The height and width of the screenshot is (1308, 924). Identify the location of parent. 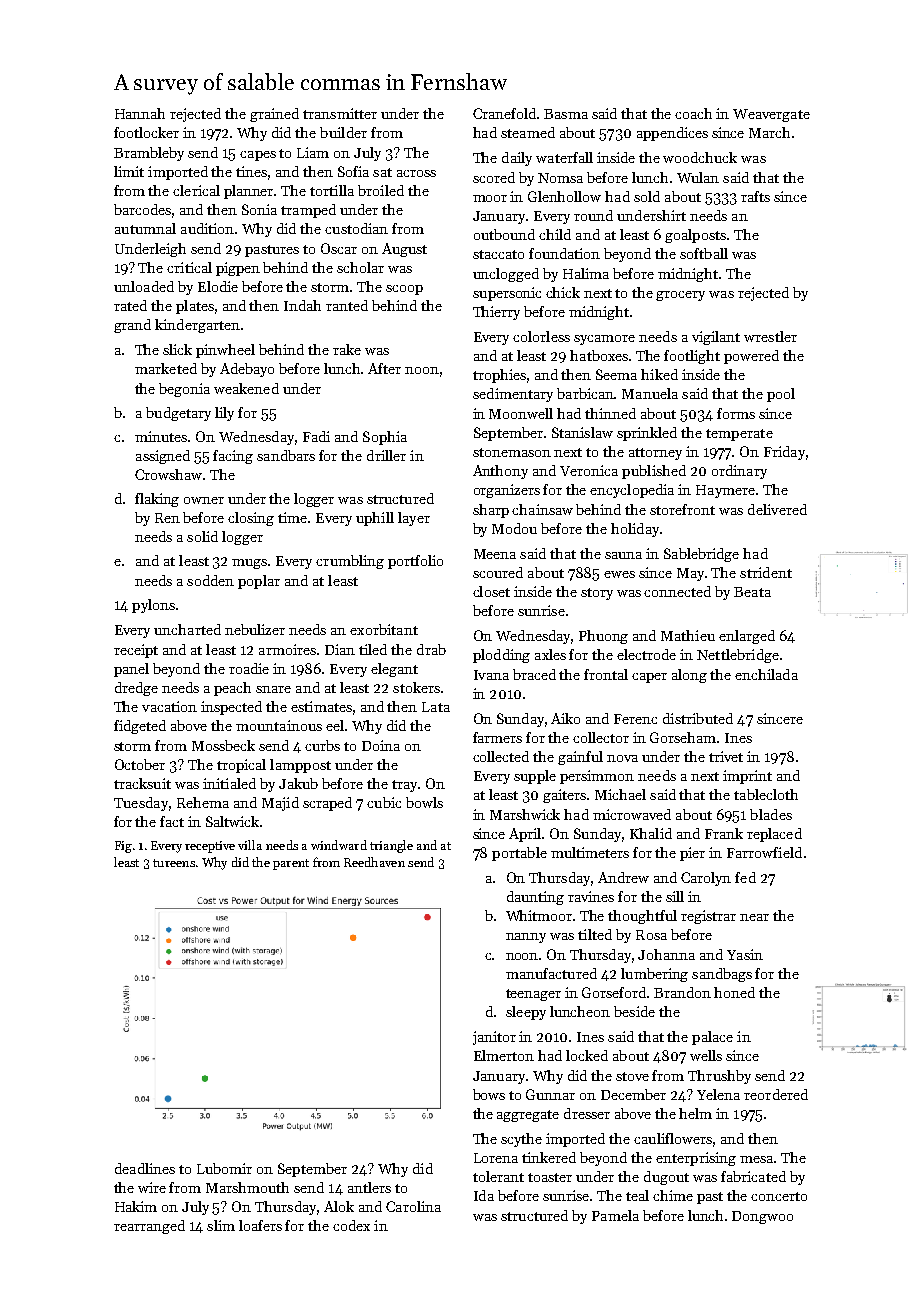
(291, 864).
